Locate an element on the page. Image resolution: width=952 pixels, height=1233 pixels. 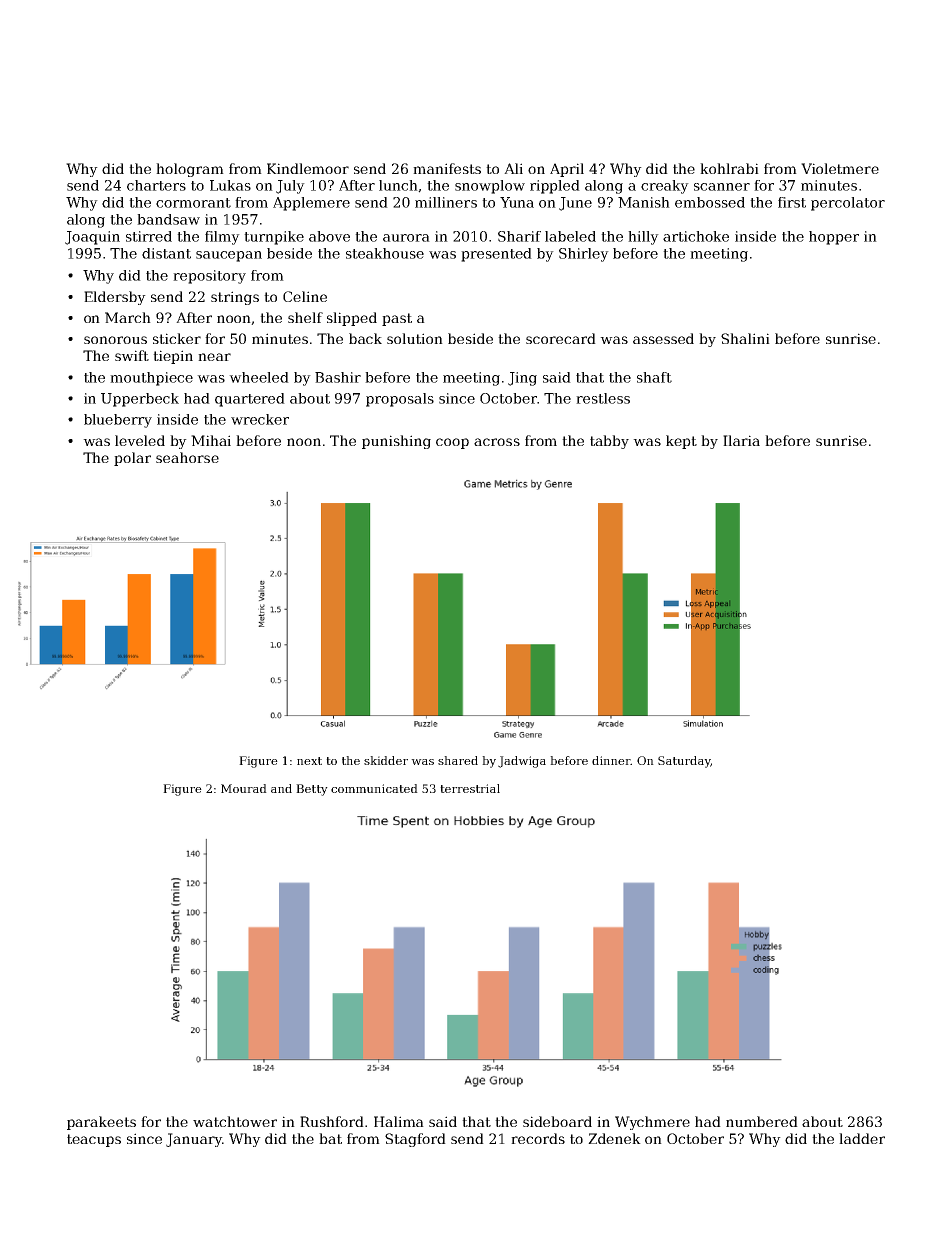
Ilaria is located at coordinates (741, 440).
